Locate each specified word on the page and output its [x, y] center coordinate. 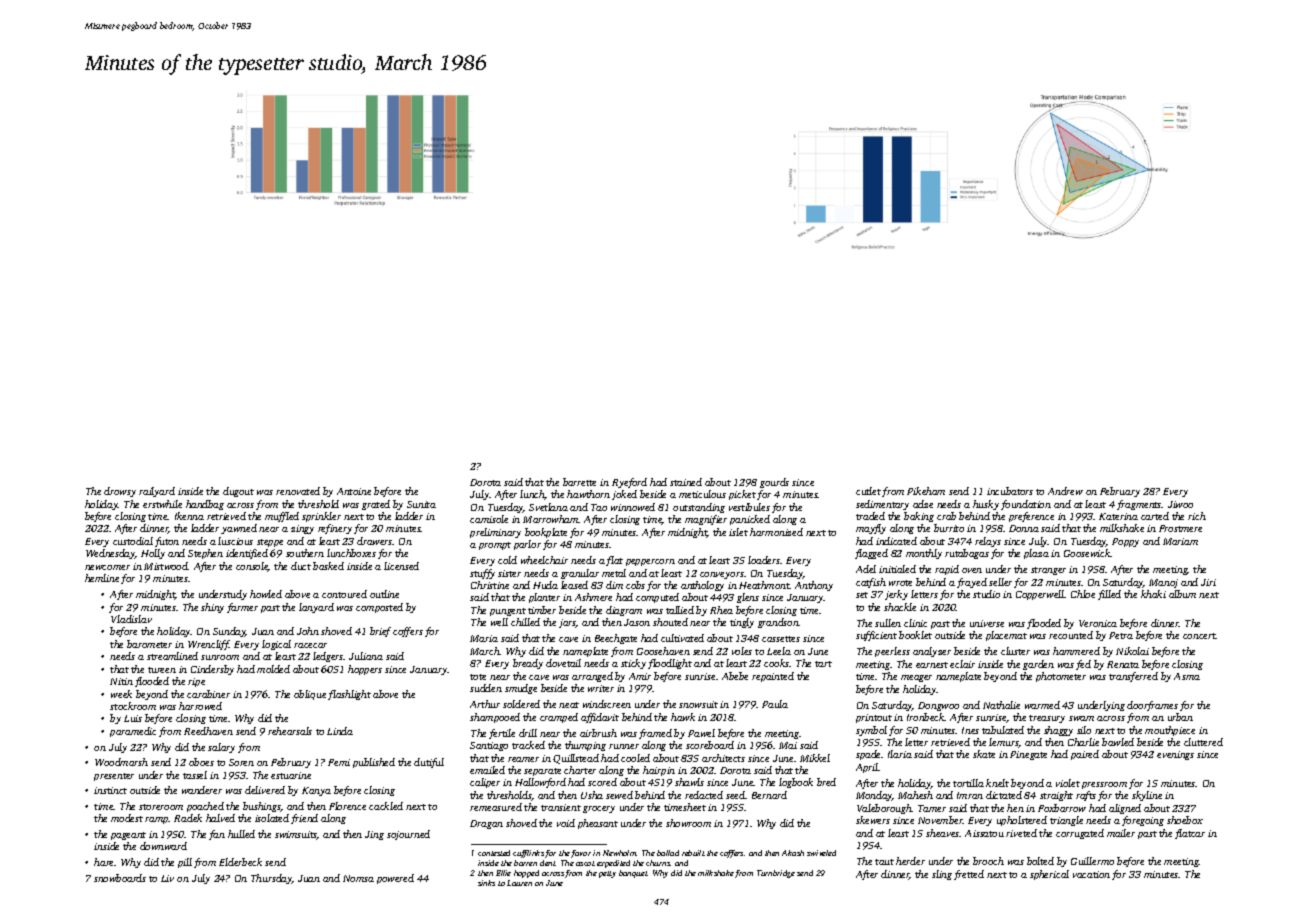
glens [748, 598]
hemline [102, 578]
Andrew [1065, 491]
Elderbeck [240, 862]
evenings [1175, 755]
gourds [774, 483]
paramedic [133, 732]
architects [723, 758]
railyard [157, 492]
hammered [1076, 651]
